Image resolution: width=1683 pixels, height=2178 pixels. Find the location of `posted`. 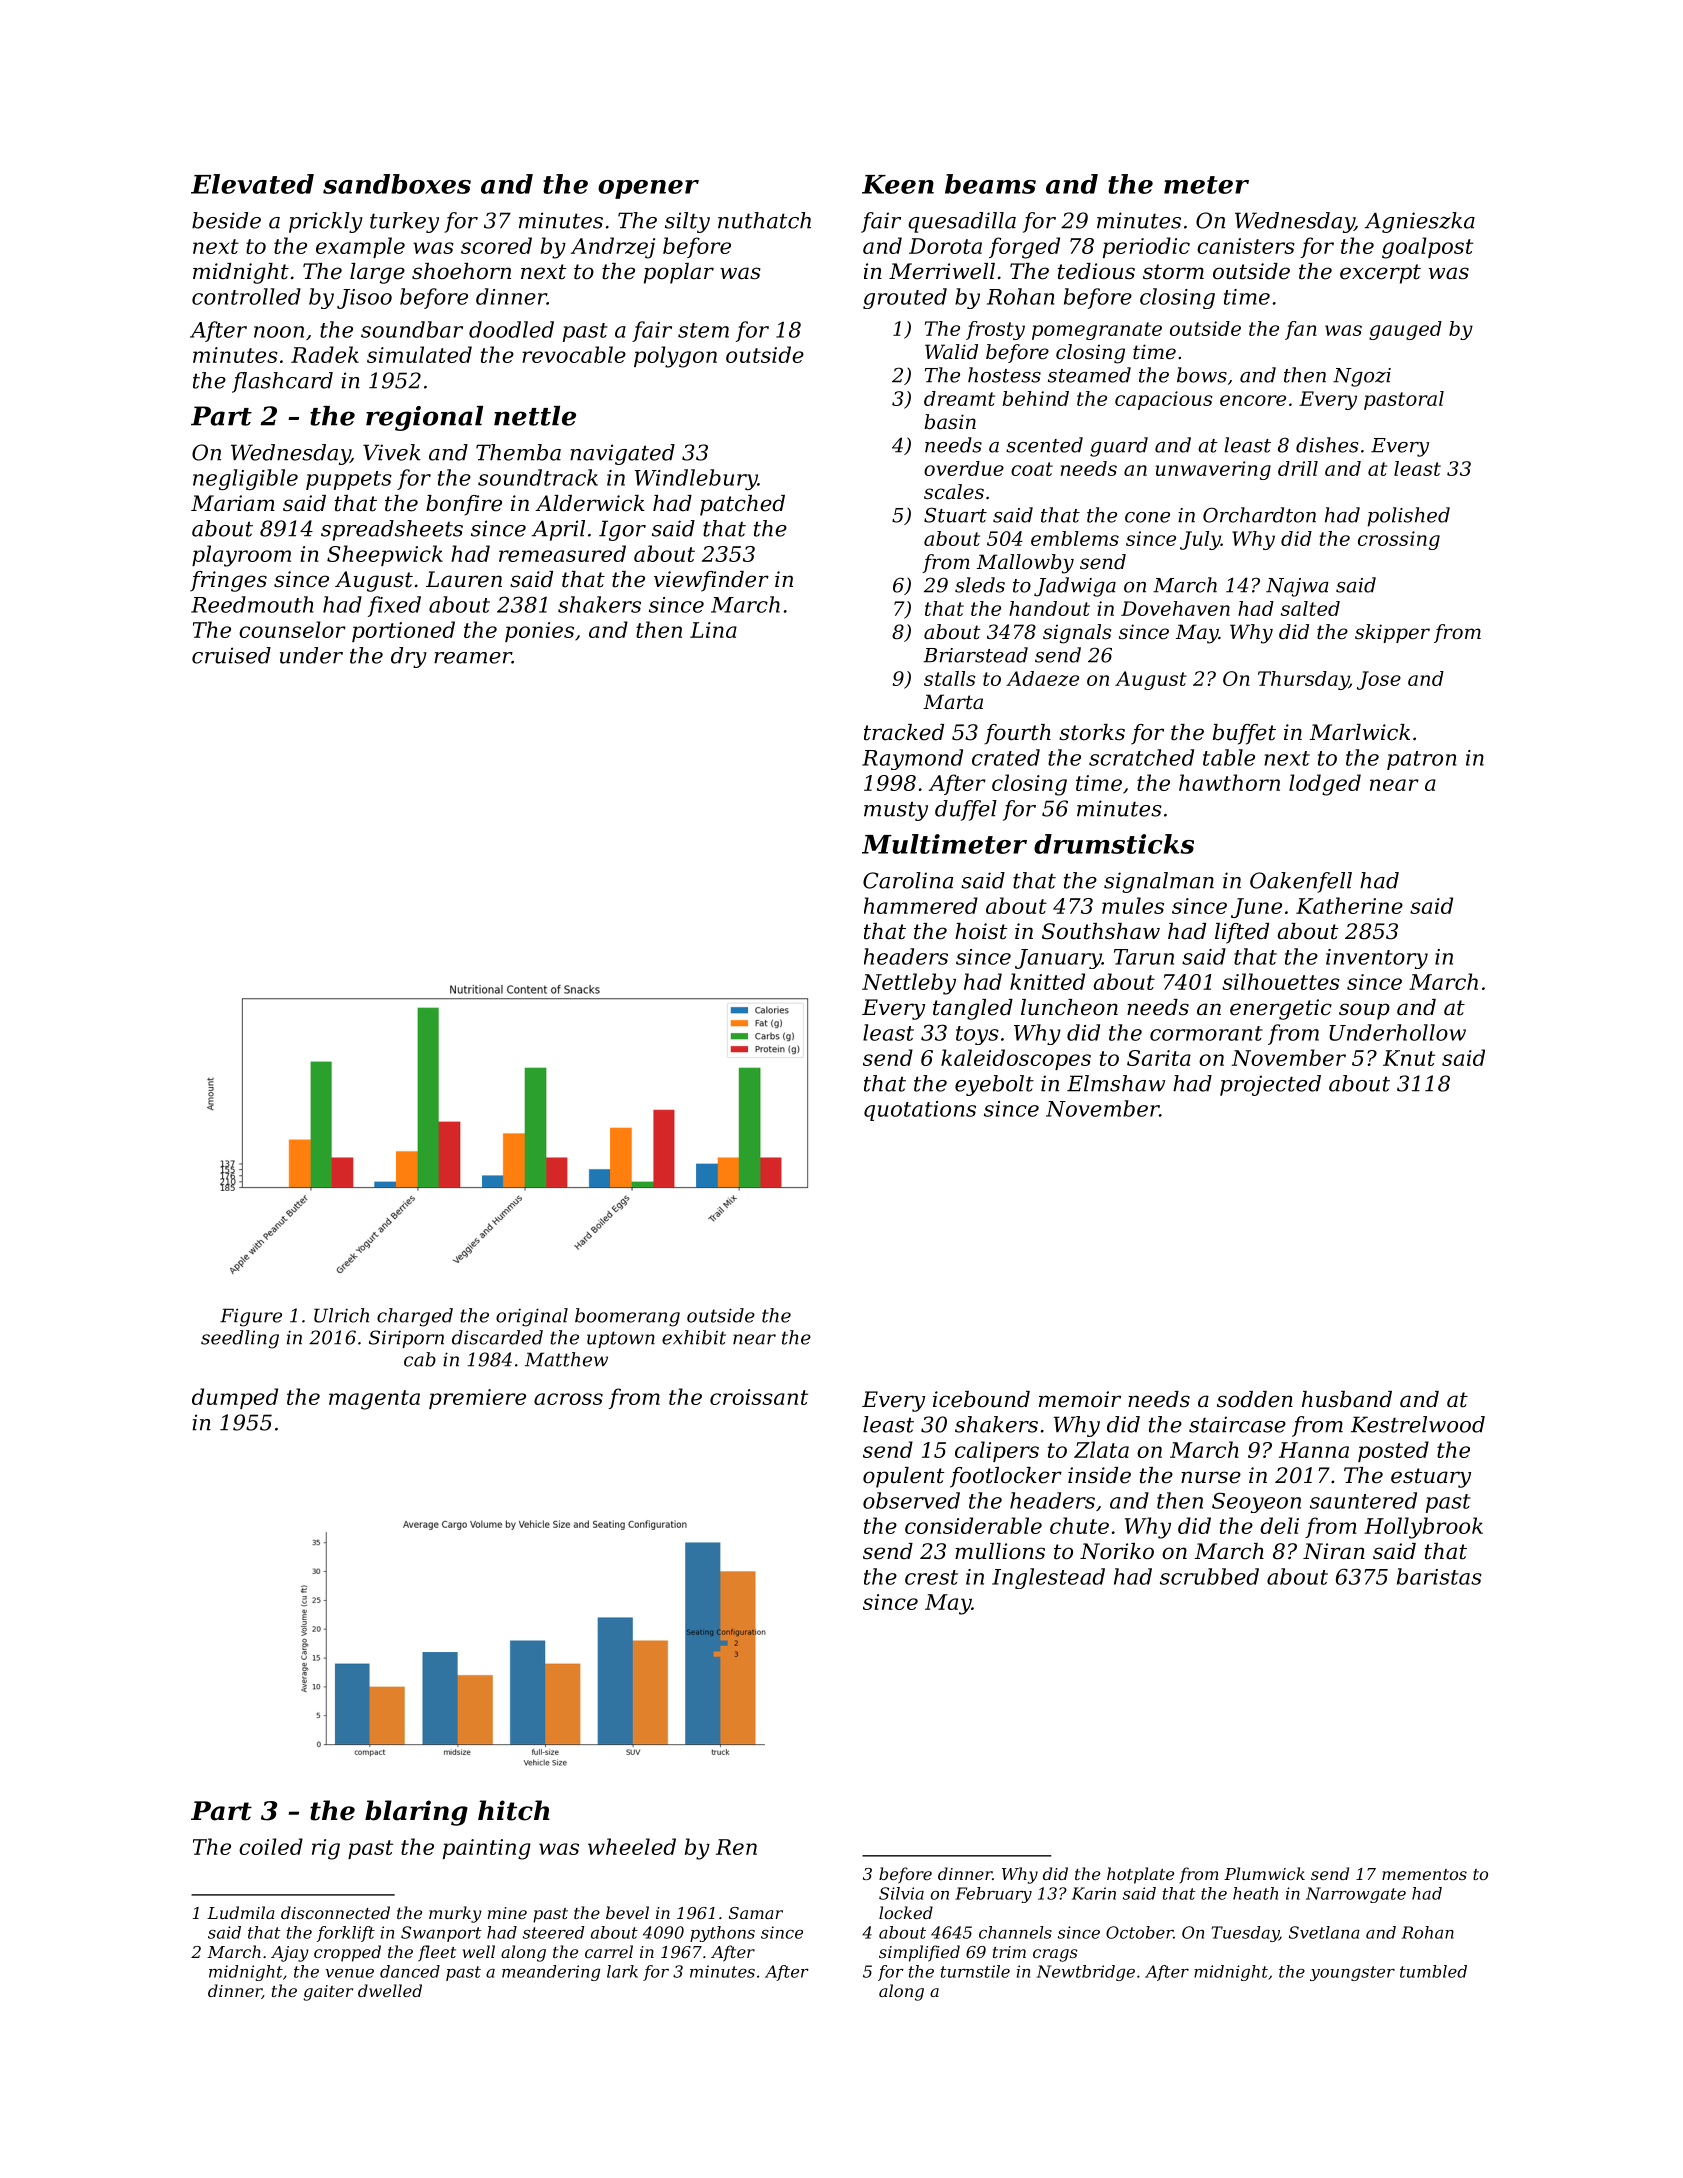

posted is located at coordinates (1393, 1451).
